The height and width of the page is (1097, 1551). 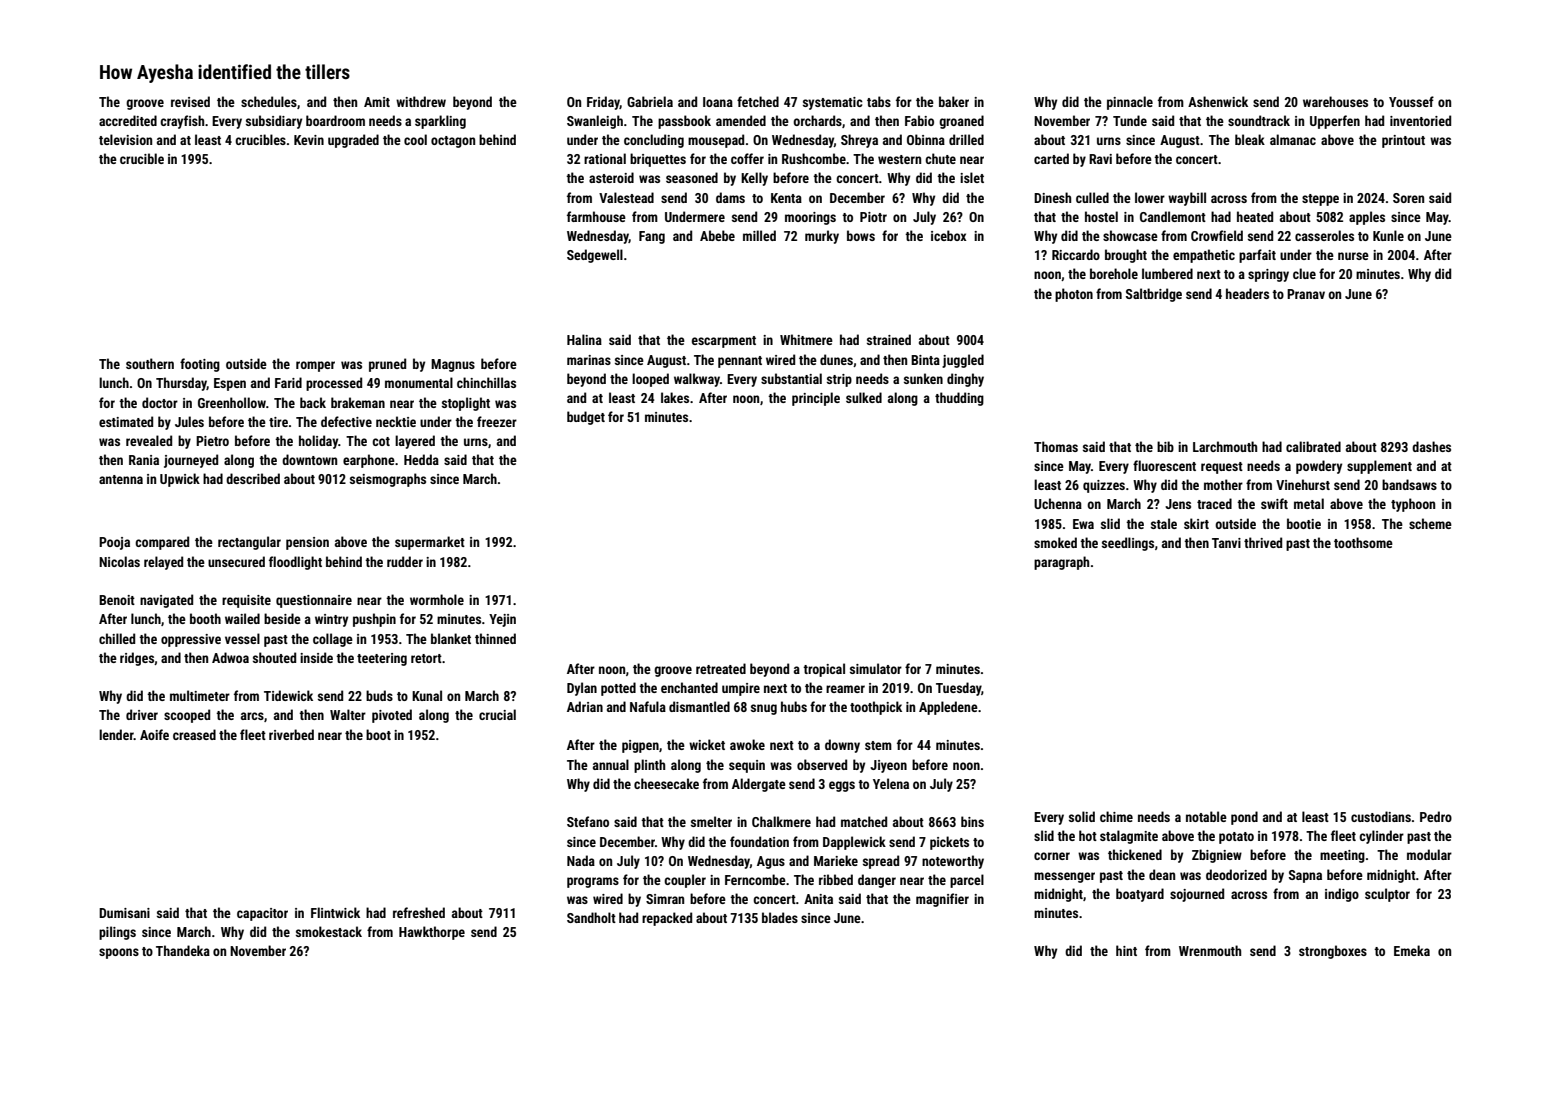 I want to click on beside, so click(x=282, y=618).
